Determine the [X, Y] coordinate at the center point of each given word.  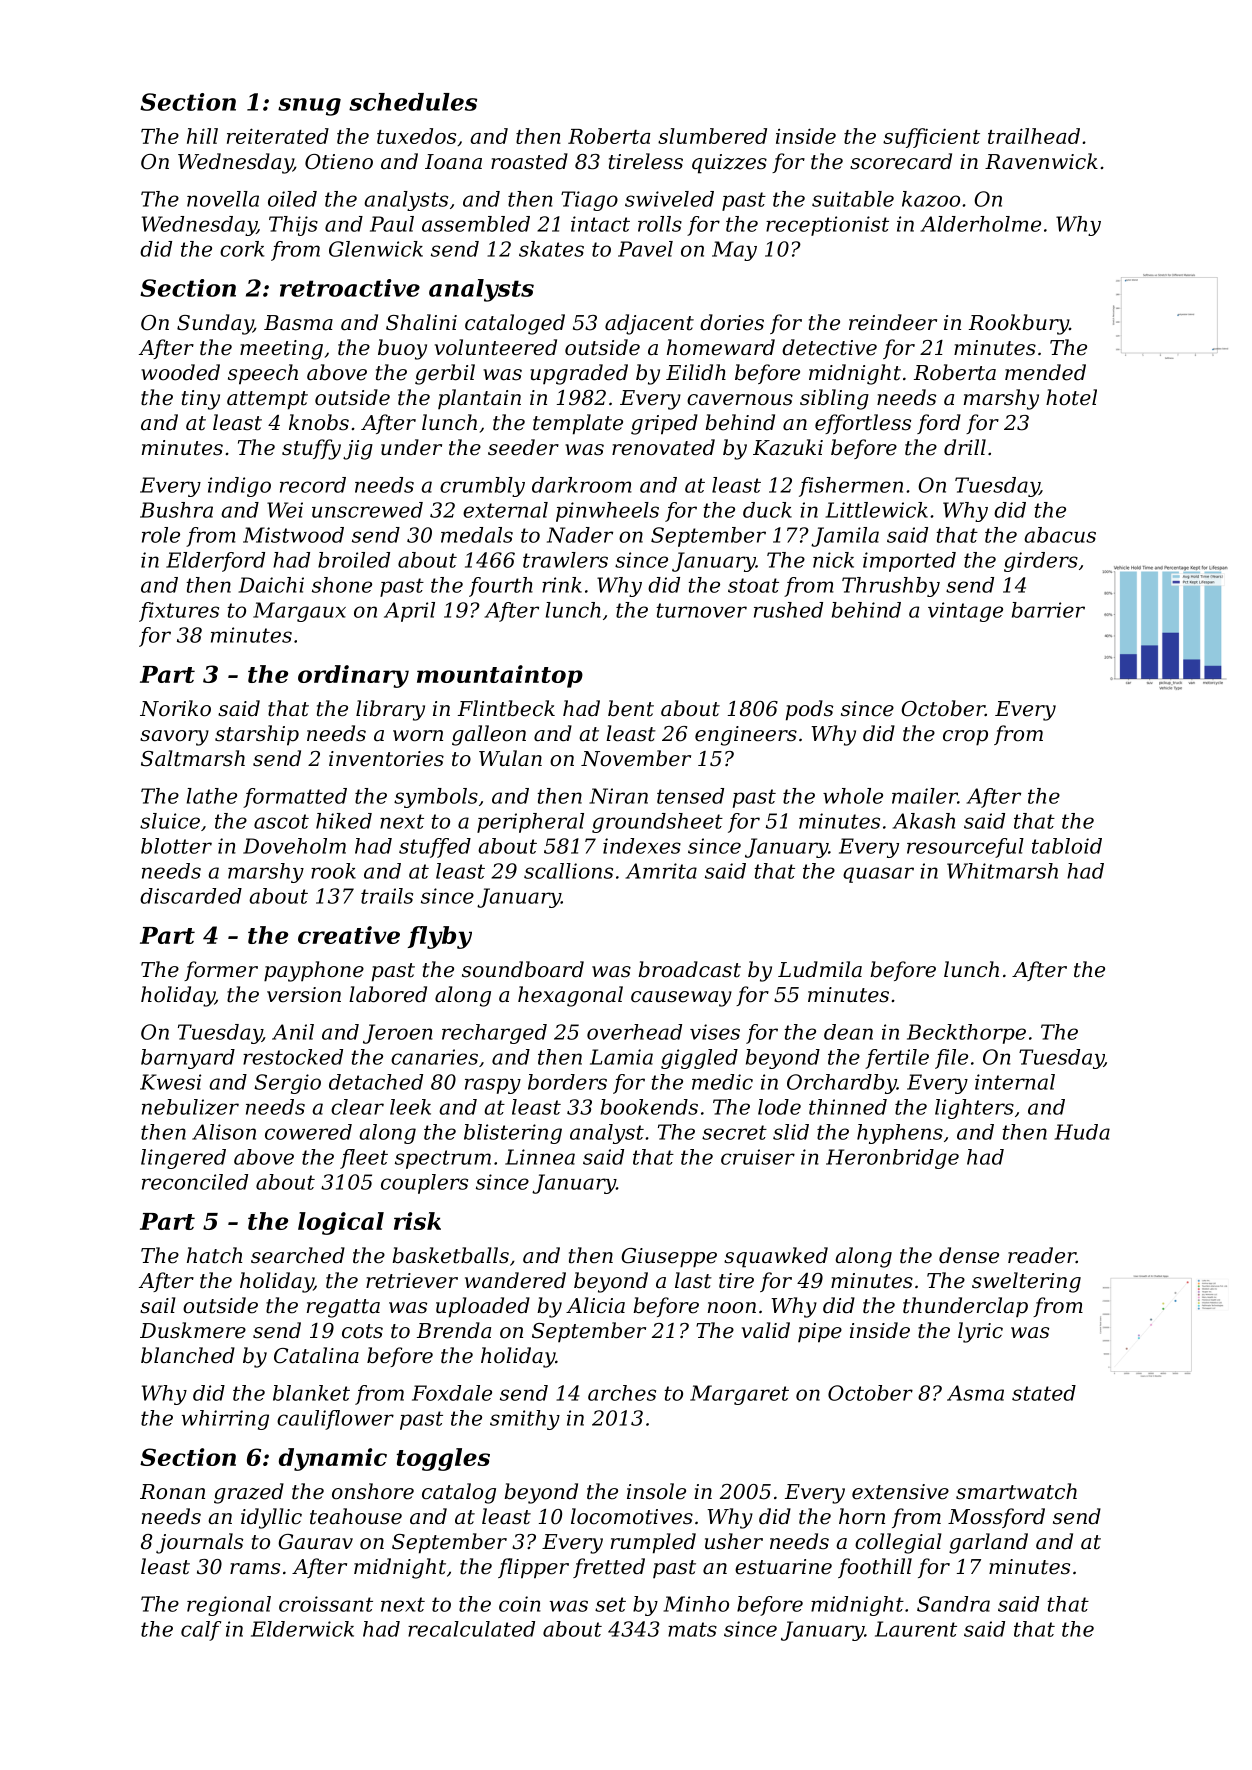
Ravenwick [1041, 161]
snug [309, 107]
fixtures [179, 612]
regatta [343, 1308]
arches [622, 1393]
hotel [1071, 397]
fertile [897, 1059]
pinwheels [607, 512]
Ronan [172, 1492]
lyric [980, 1332]
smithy [525, 1420]
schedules [413, 102]
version [304, 995]
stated [1044, 1393]
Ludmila [820, 969]
